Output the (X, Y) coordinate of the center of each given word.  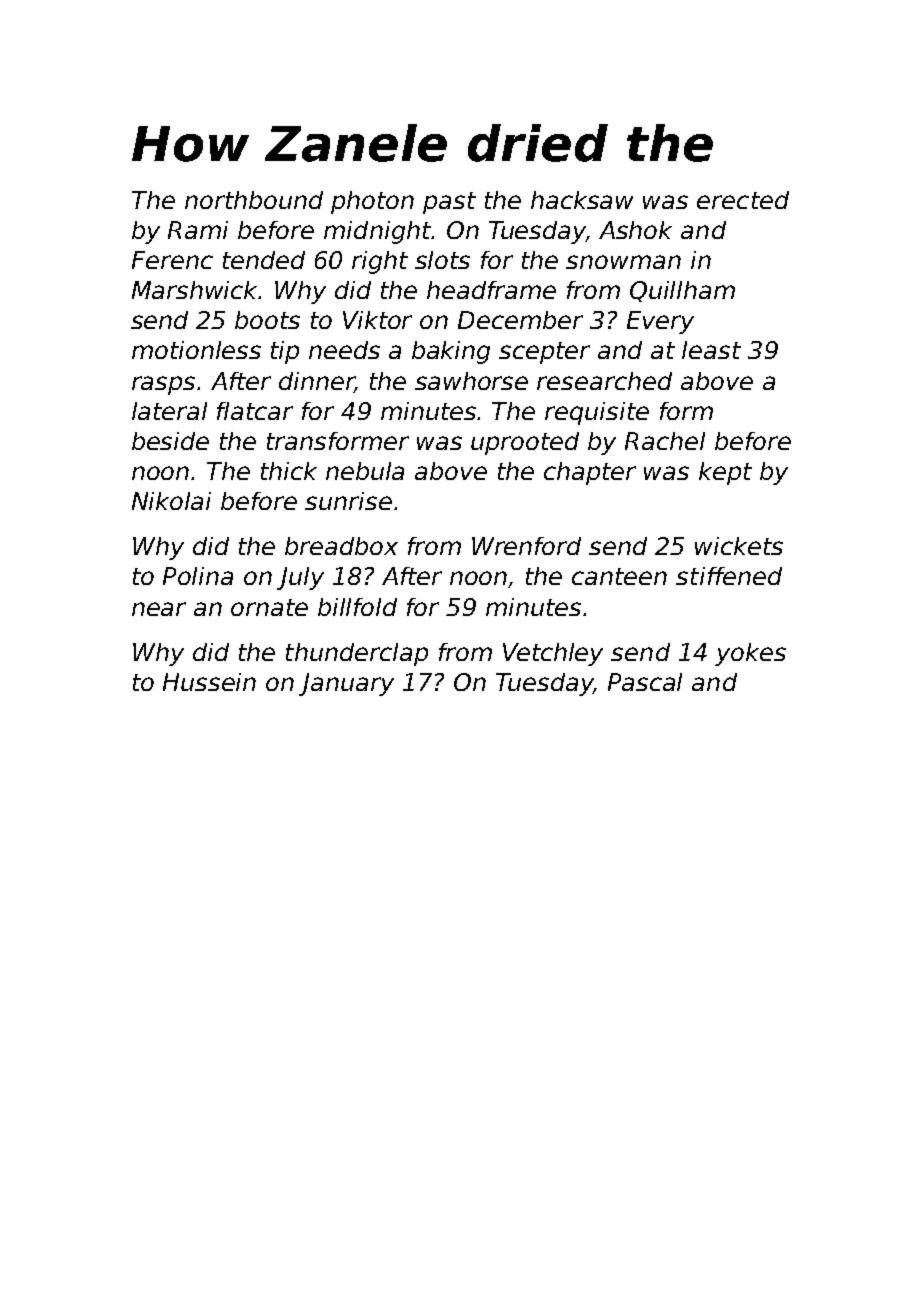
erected (743, 200)
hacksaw (582, 200)
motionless (196, 350)
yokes (750, 654)
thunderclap (357, 654)
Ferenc (172, 260)
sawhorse (471, 381)
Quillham (682, 291)
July (300, 578)
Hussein (209, 682)
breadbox (341, 546)
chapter (590, 473)
